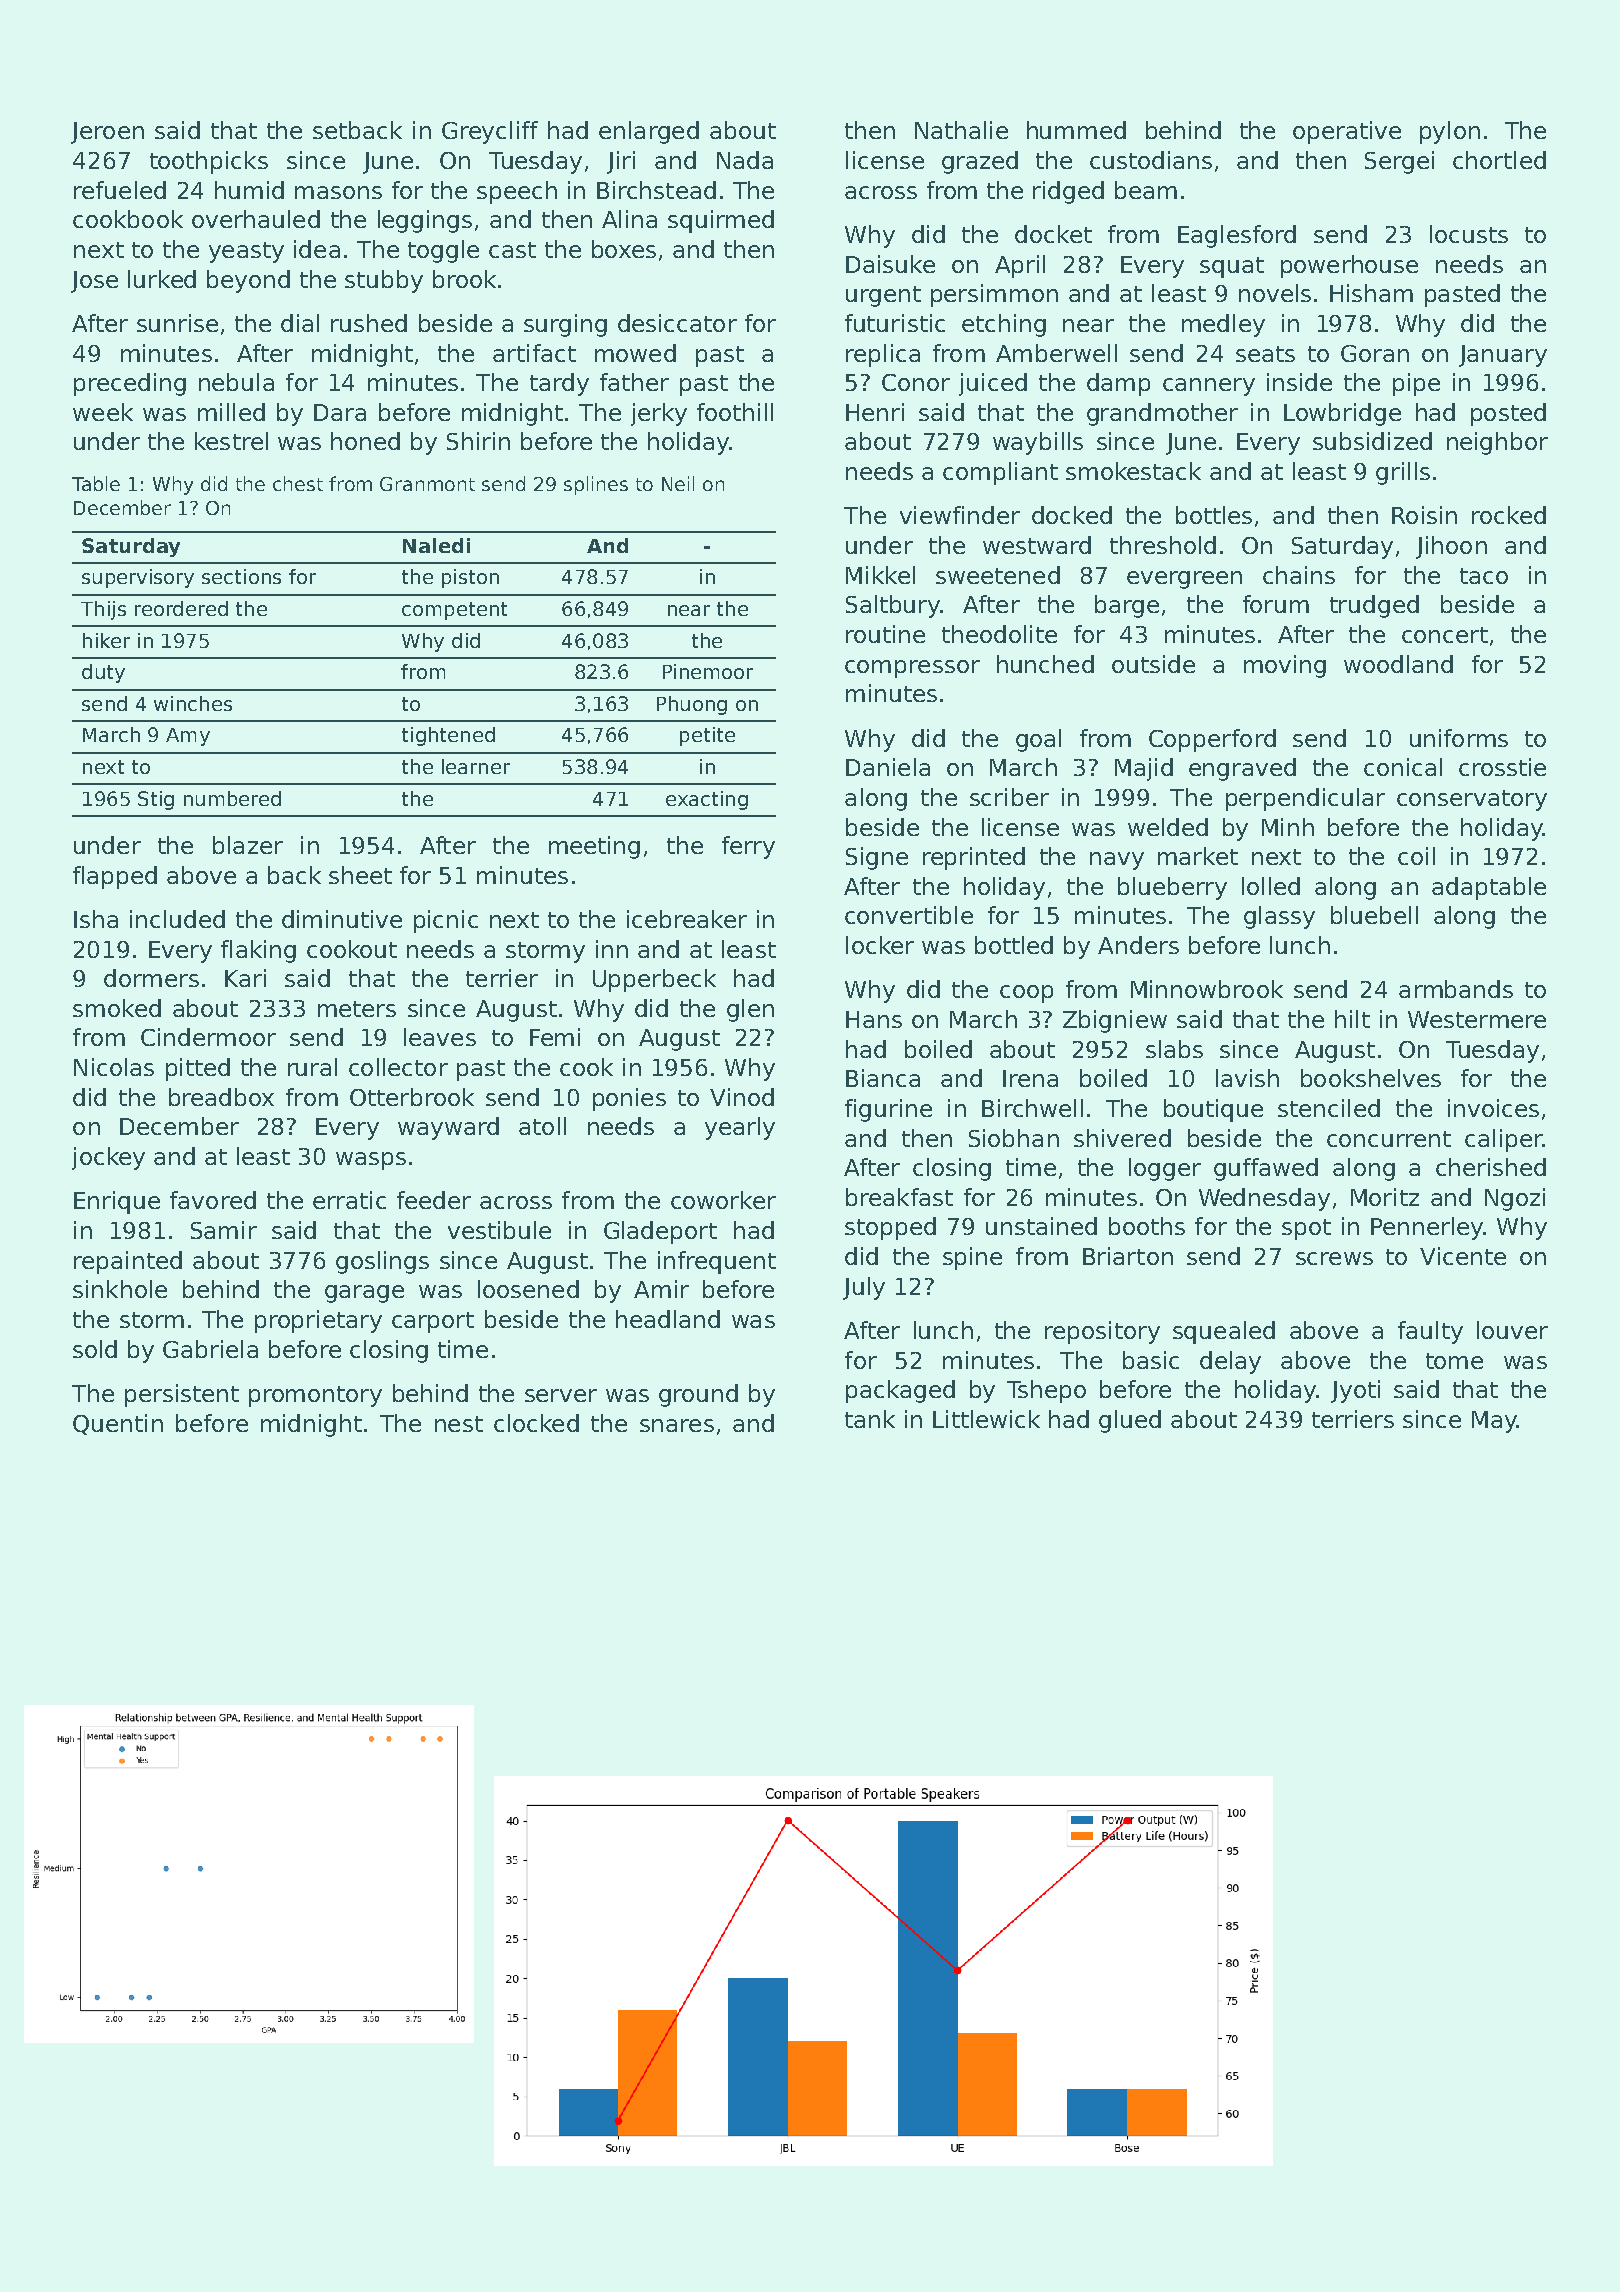  Describe the element at coordinates (877, 858) in the document. I see `Signe` at that location.
